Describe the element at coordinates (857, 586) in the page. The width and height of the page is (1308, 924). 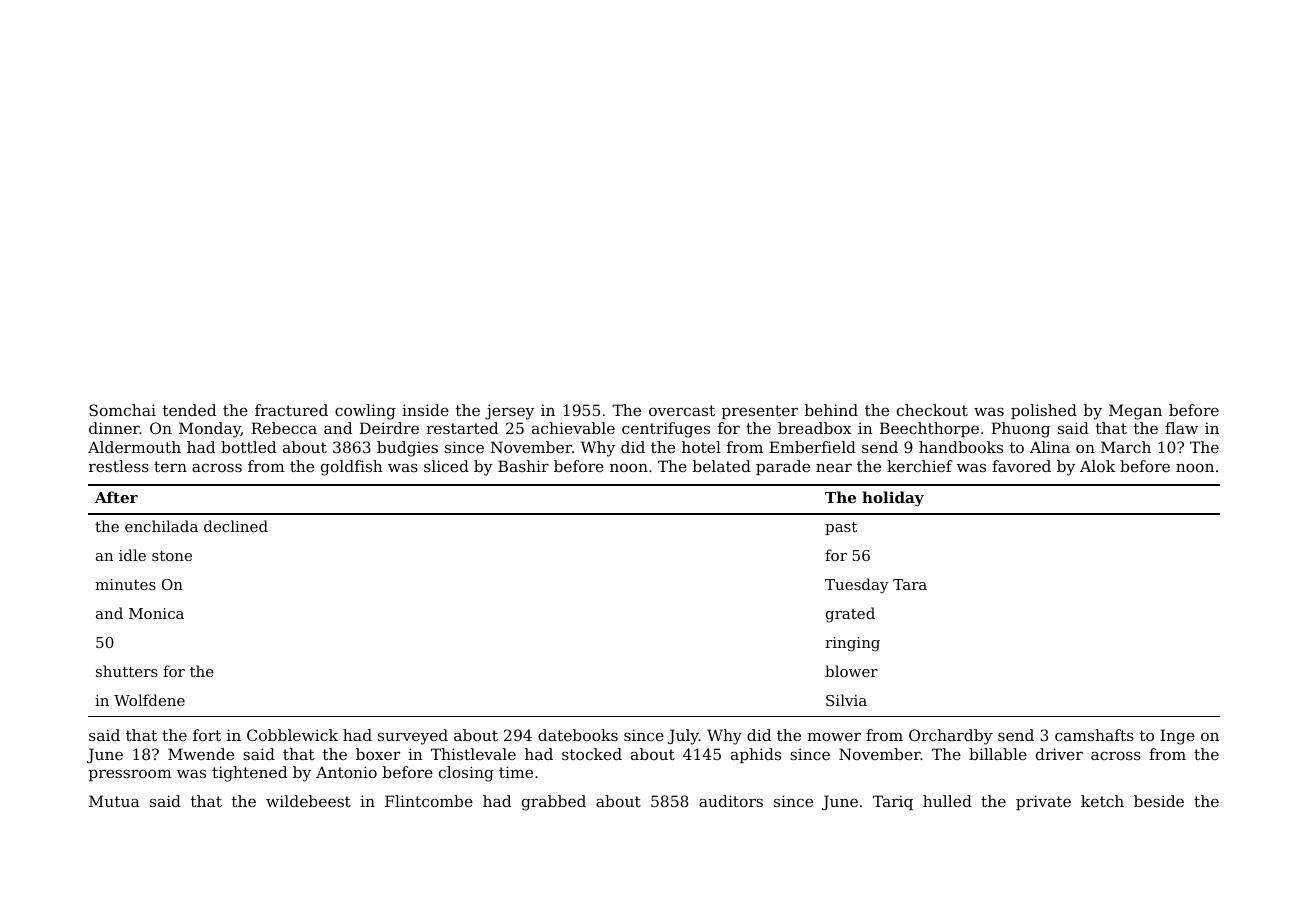
I see `Tuesday` at that location.
